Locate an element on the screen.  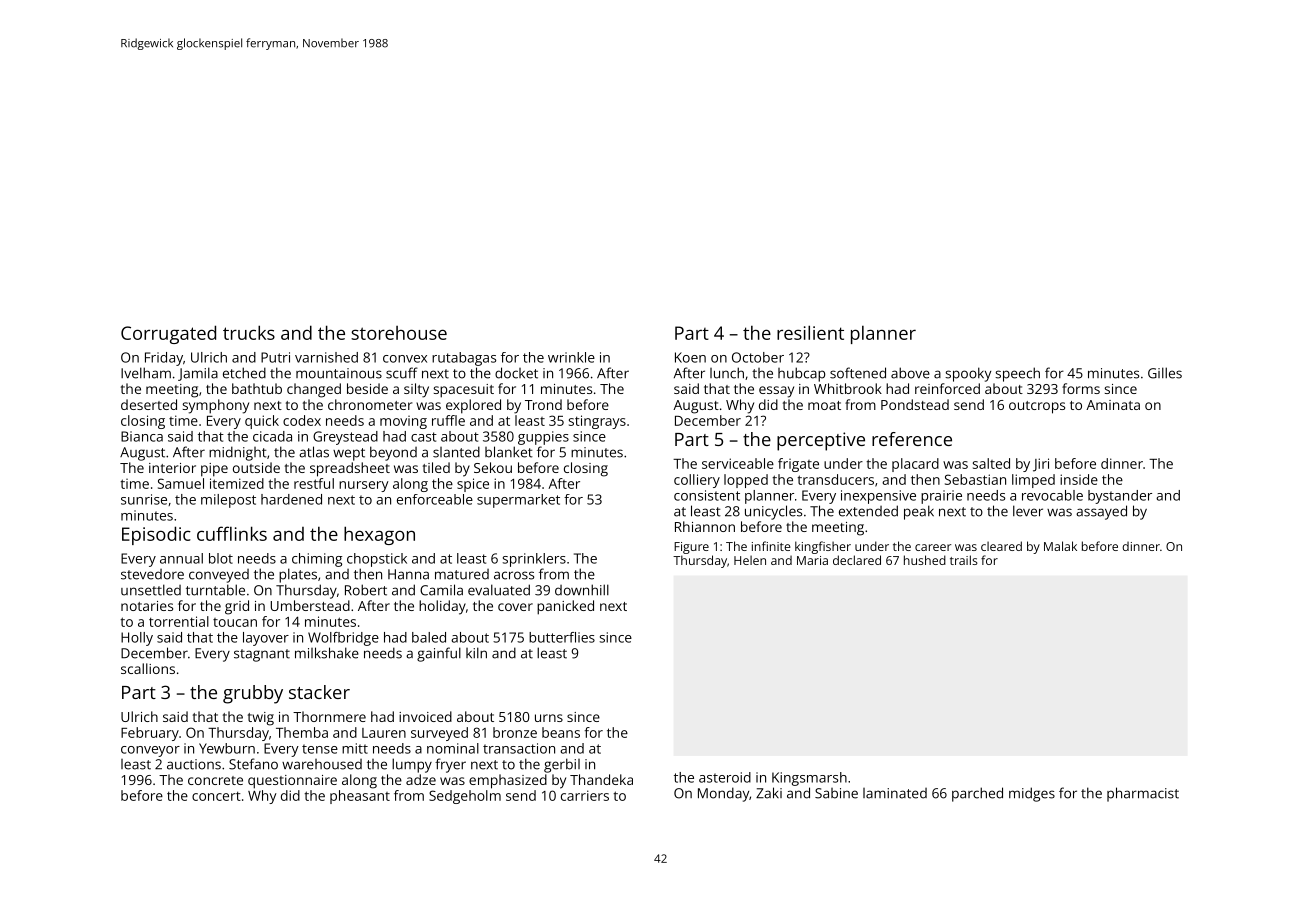
Lauren is located at coordinates (384, 733).
